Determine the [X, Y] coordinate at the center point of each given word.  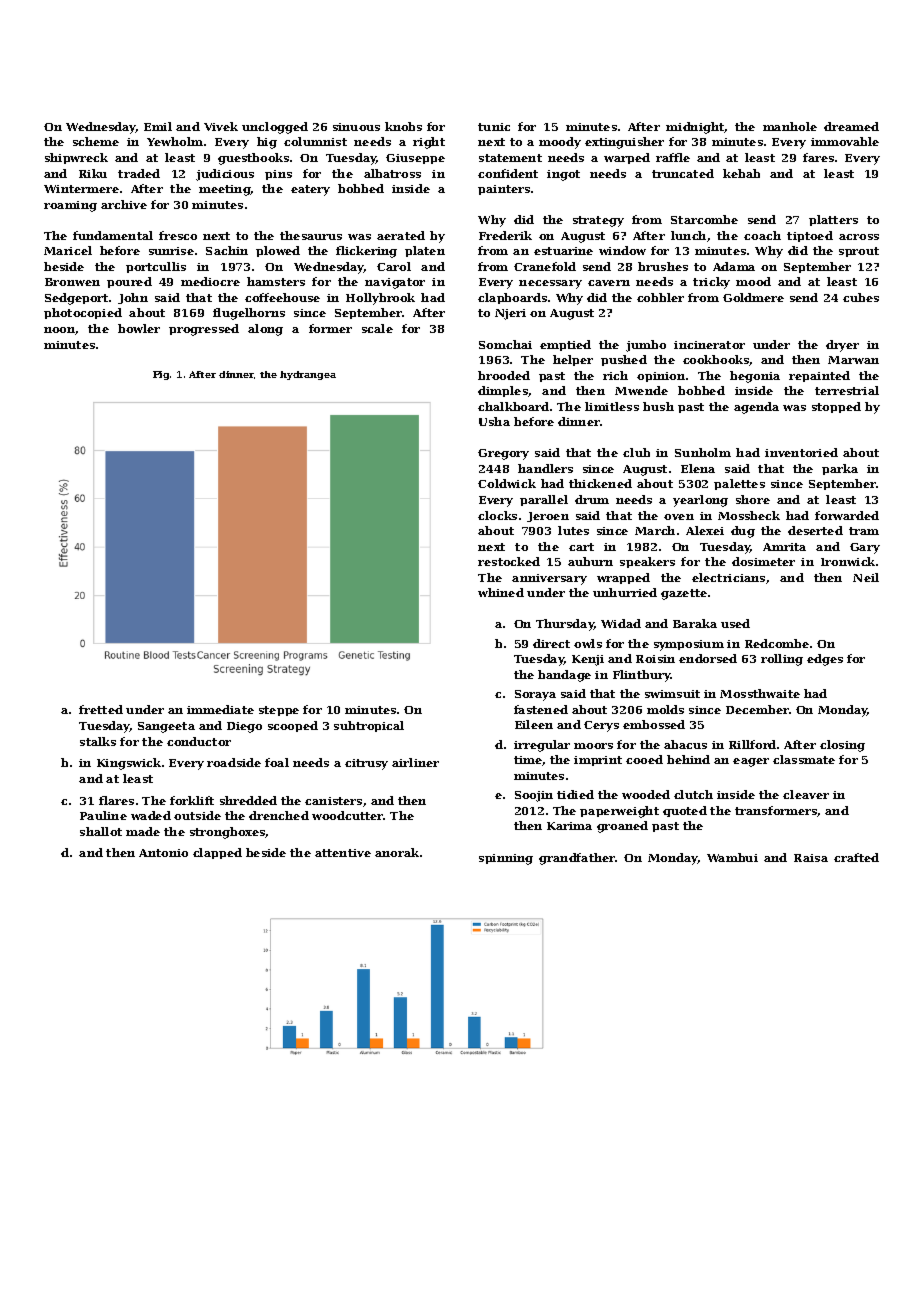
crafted [856, 857]
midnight [695, 128]
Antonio [163, 853]
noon [60, 331]
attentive [343, 853]
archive [124, 204]
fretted [101, 709]
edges [825, 660]
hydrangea [308, 375]
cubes [861, 297]
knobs [403, 126]
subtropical [369, 726]
